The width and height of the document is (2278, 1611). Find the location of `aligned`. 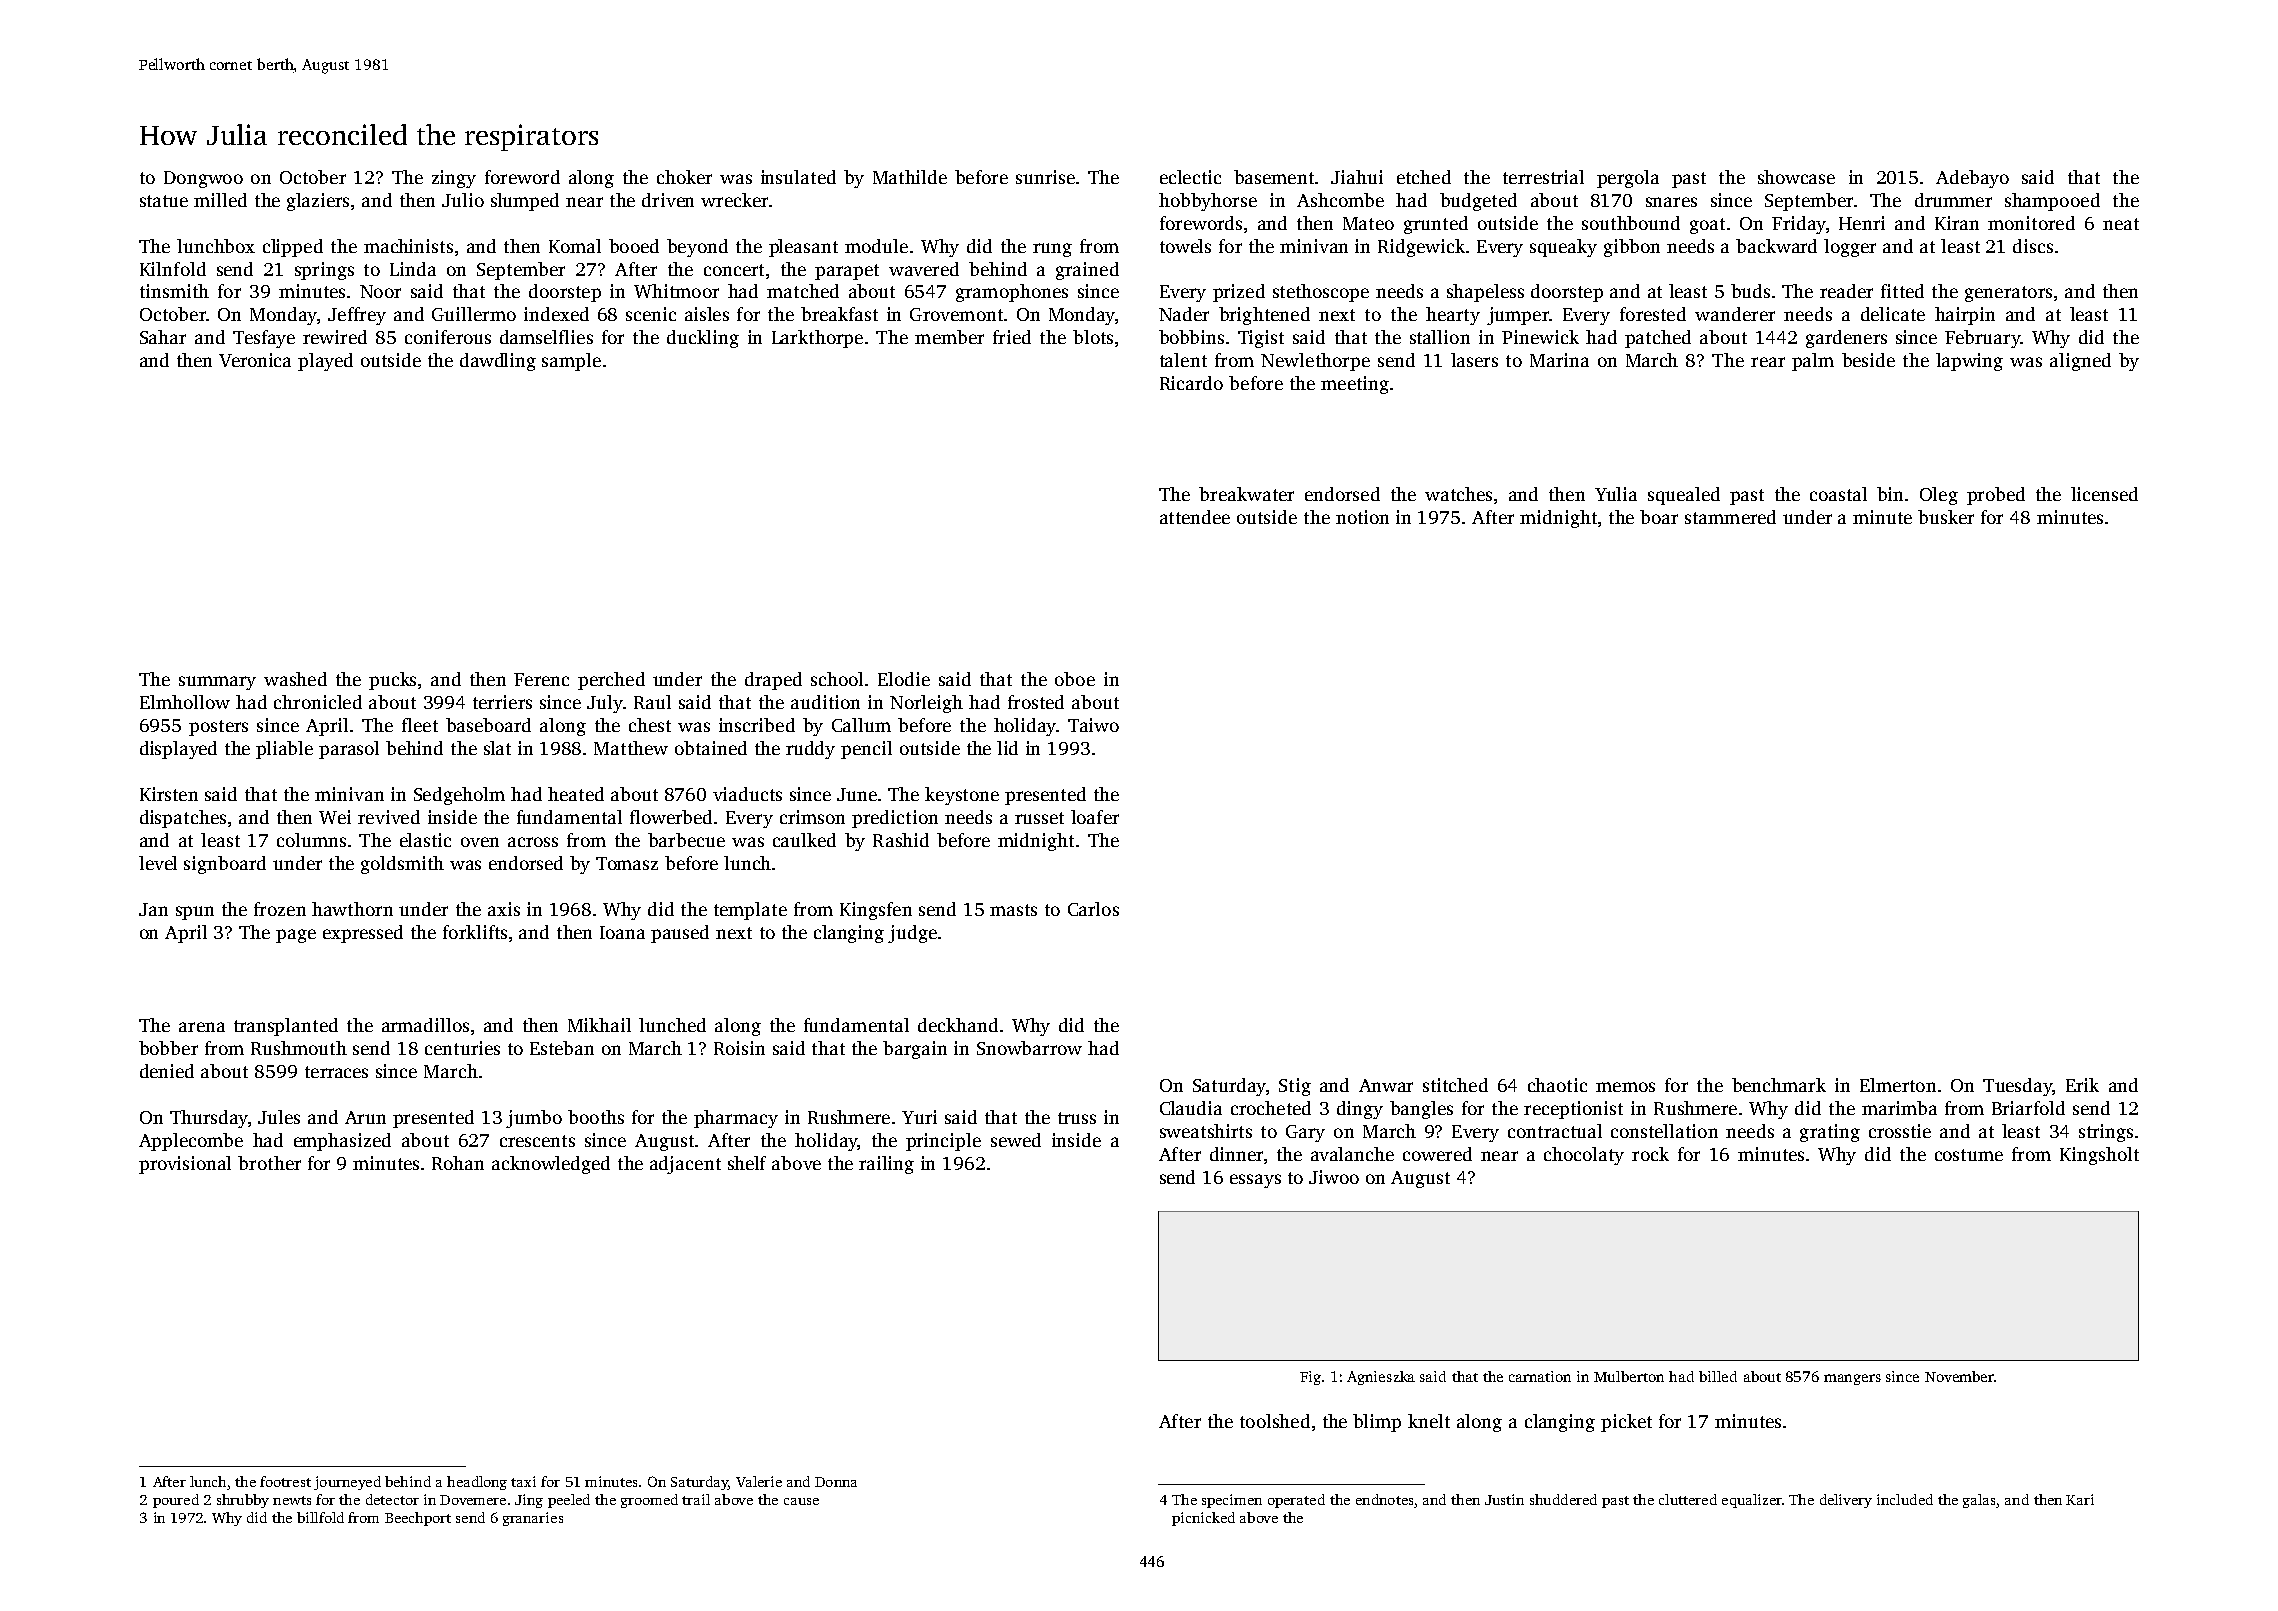

aligned is located at coordinates (2080, 362).
